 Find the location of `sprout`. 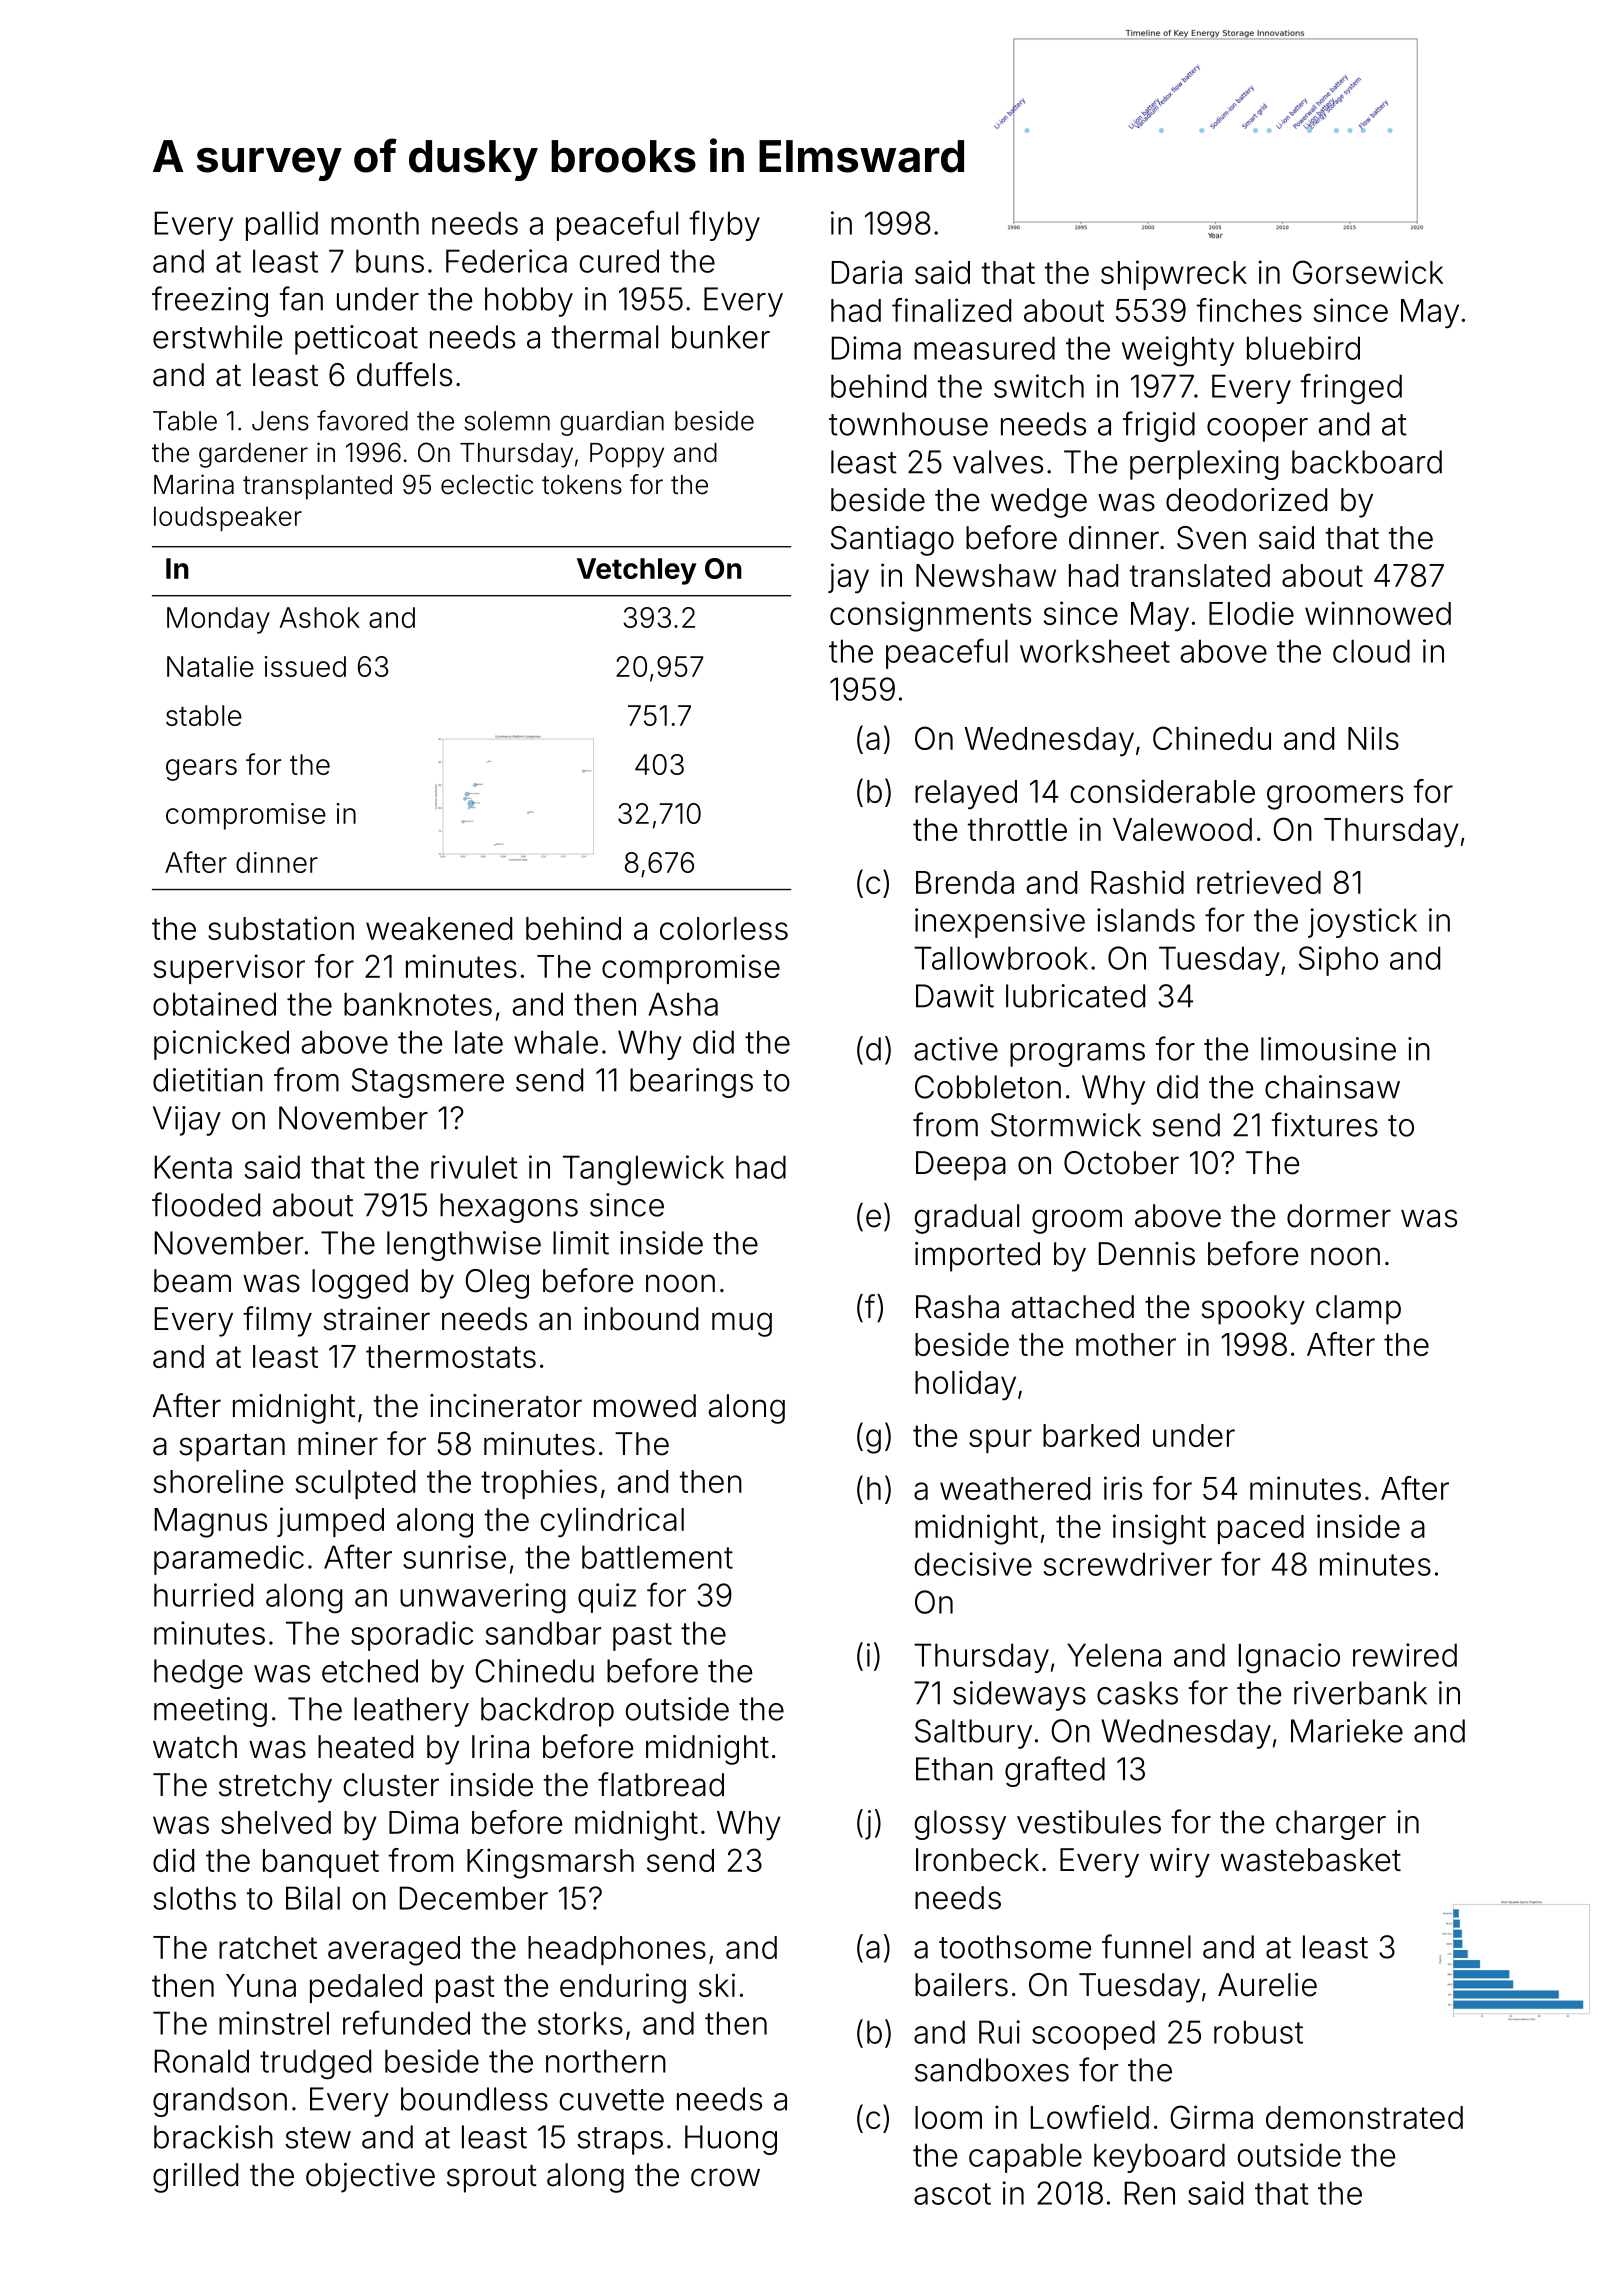

sprout is located at coordinates (492, 2179).
